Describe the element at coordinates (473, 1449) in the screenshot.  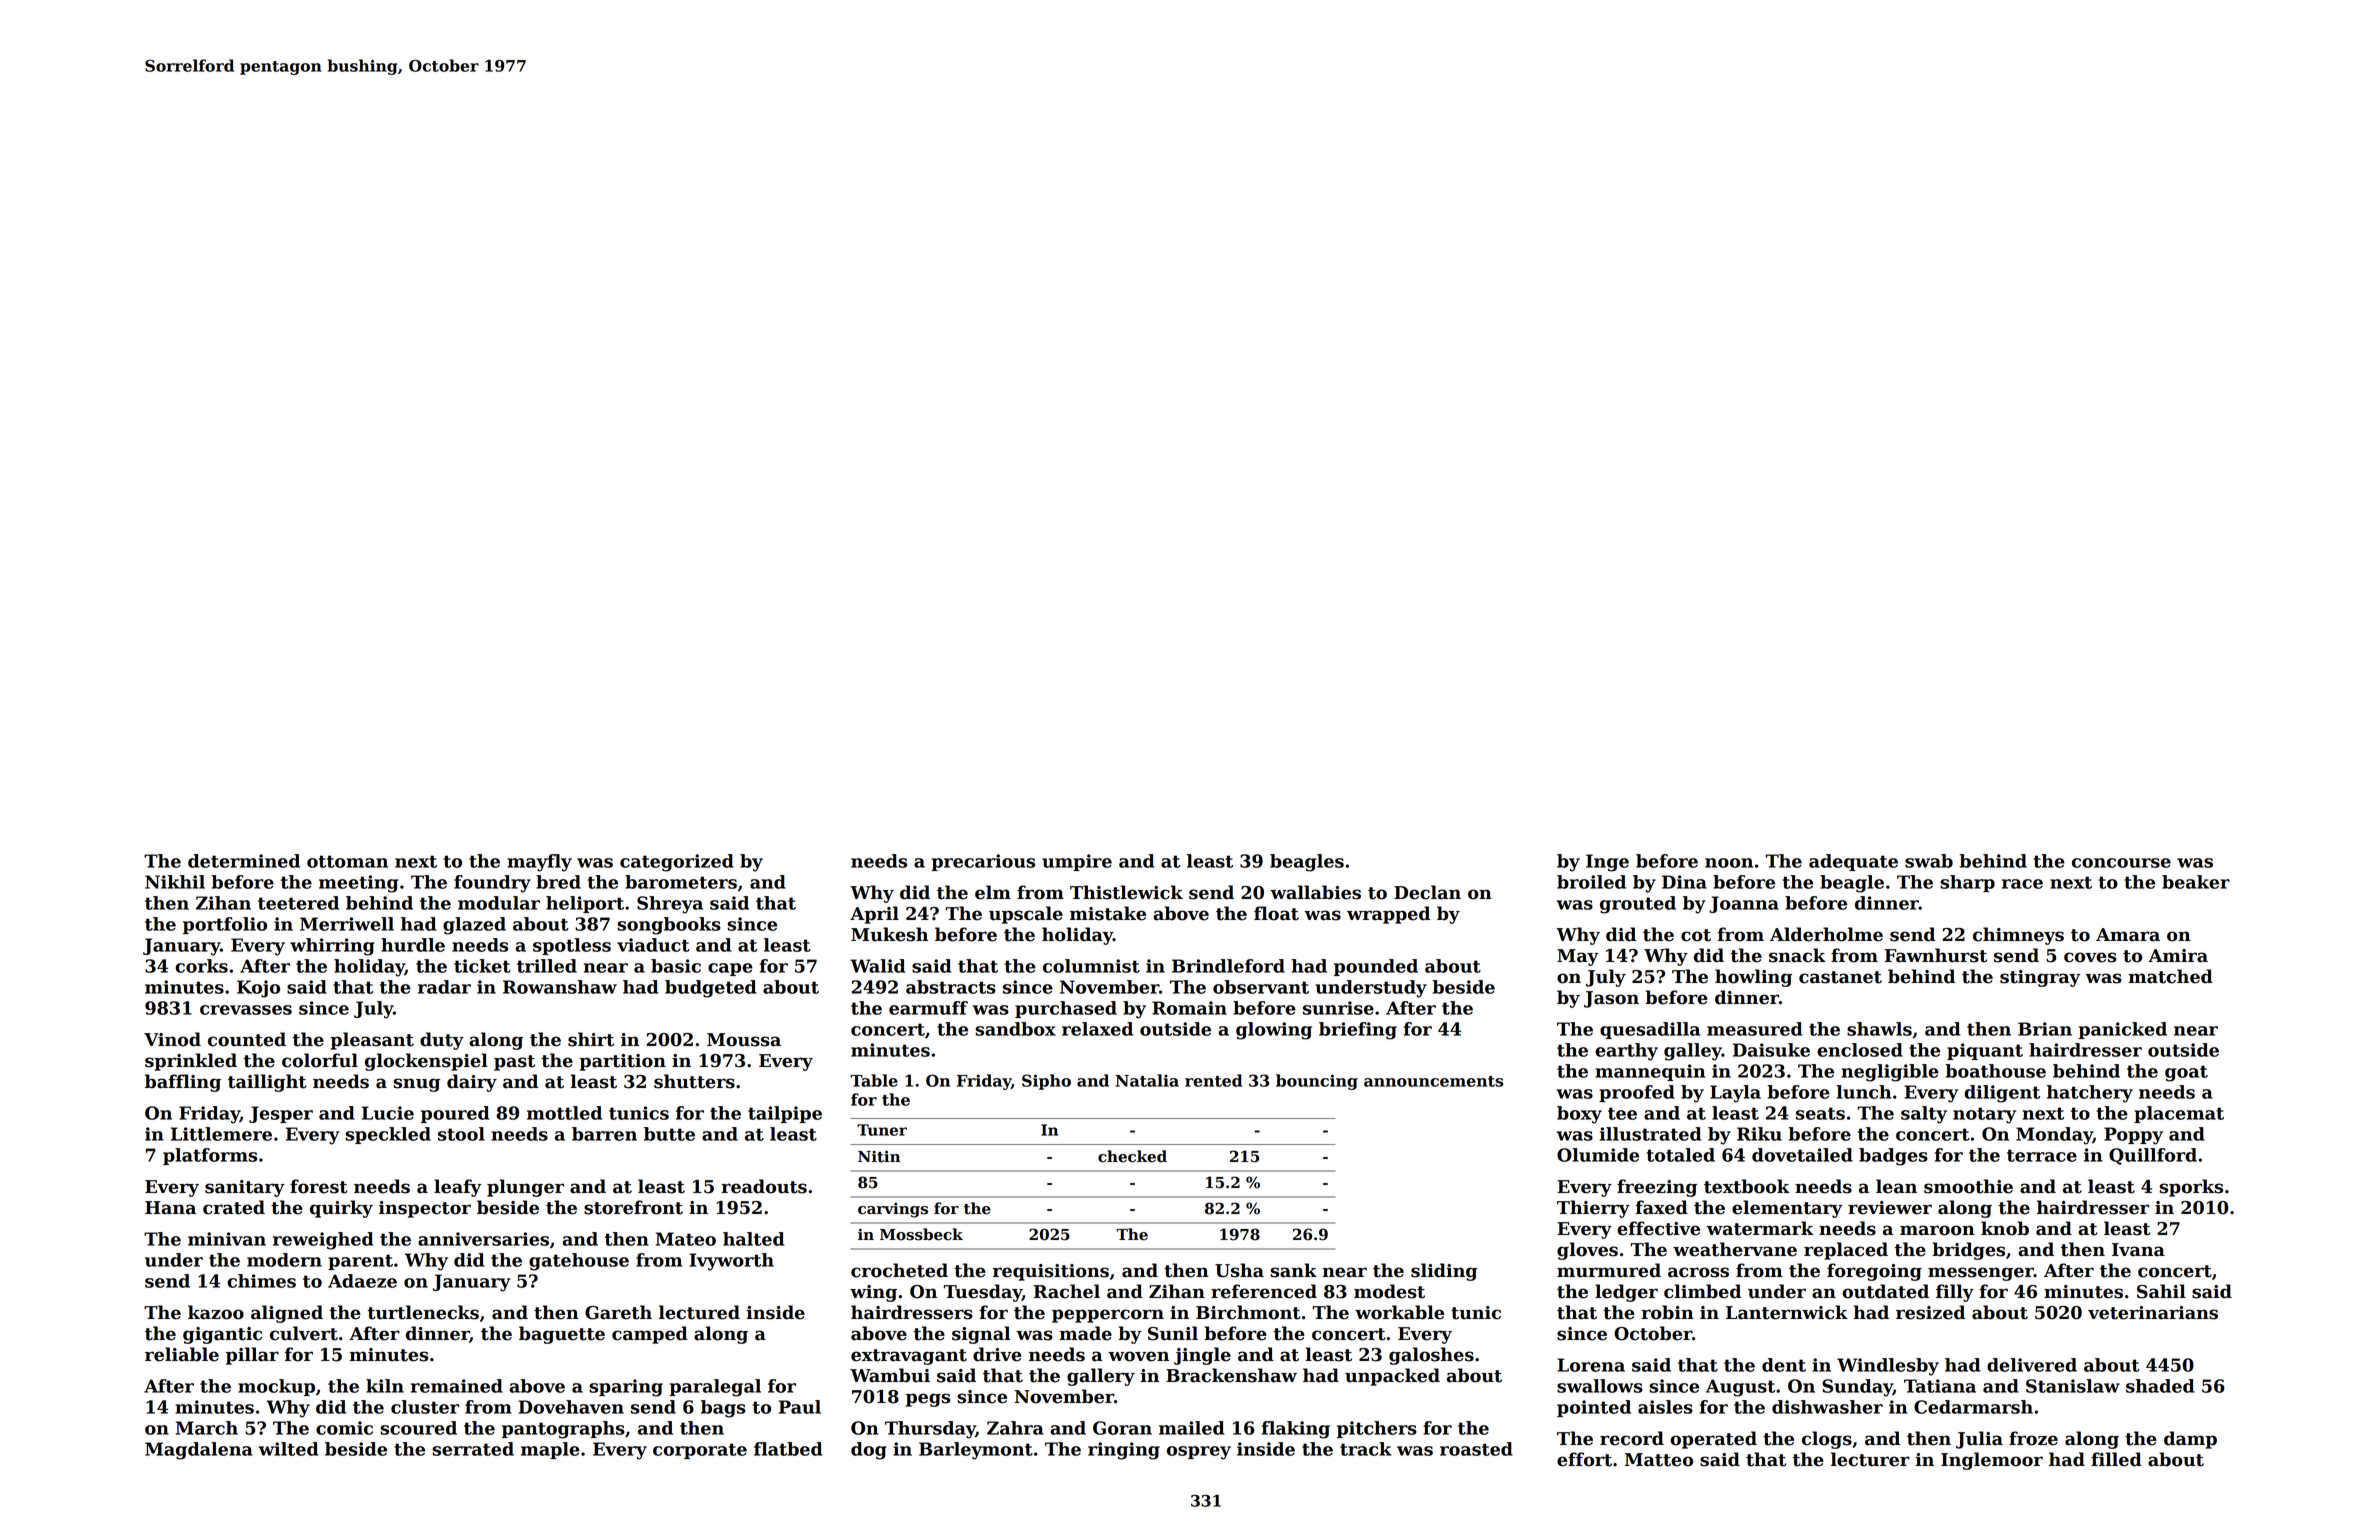
I see `serrated` at that location.
